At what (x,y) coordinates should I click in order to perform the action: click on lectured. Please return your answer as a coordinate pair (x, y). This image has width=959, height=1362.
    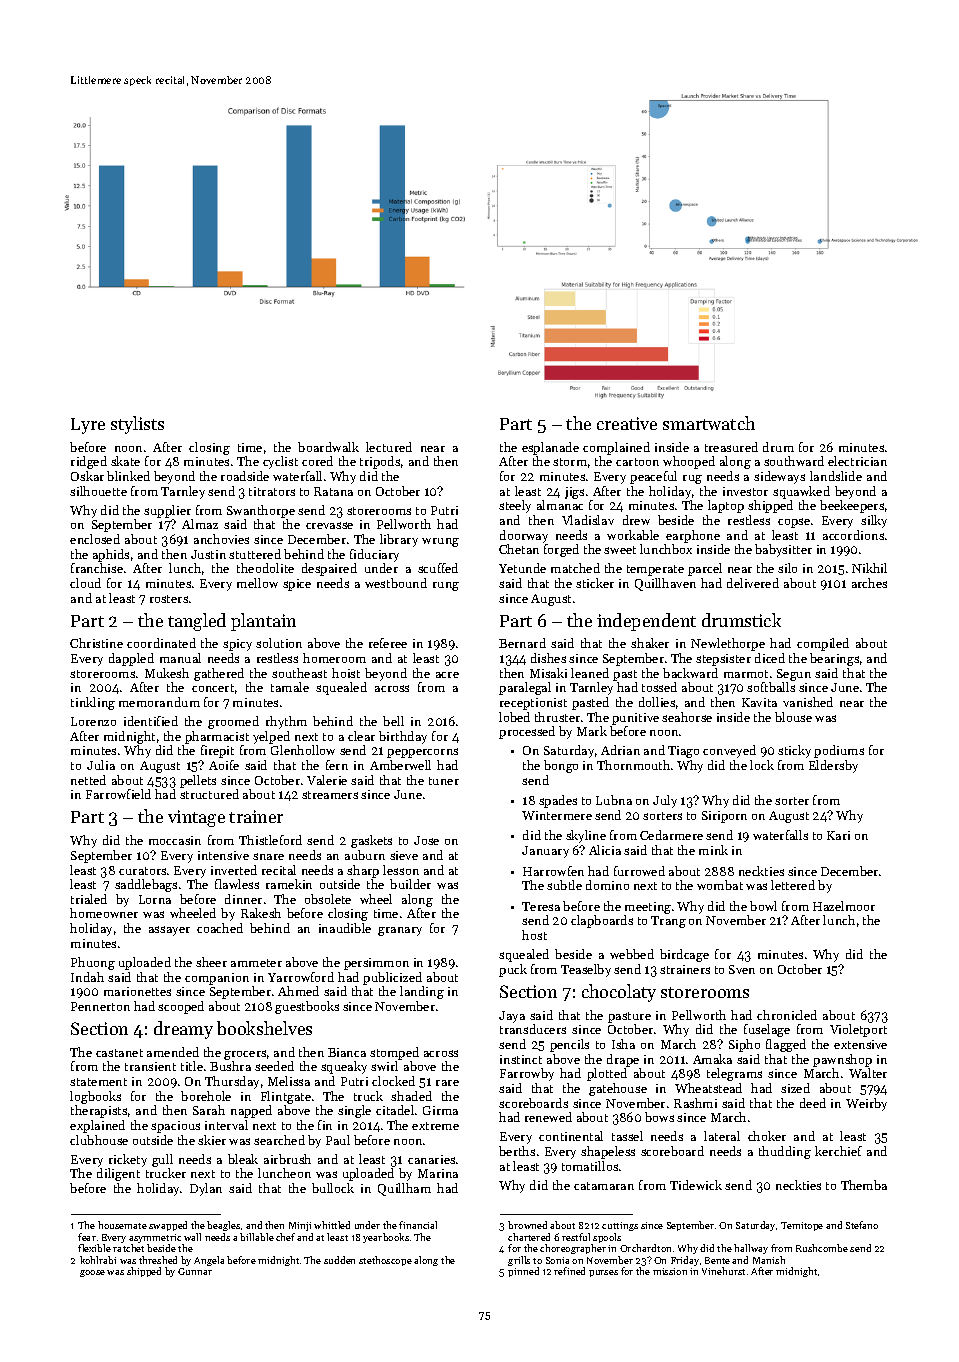
    Looking at the image, I should click on (389, 447).
